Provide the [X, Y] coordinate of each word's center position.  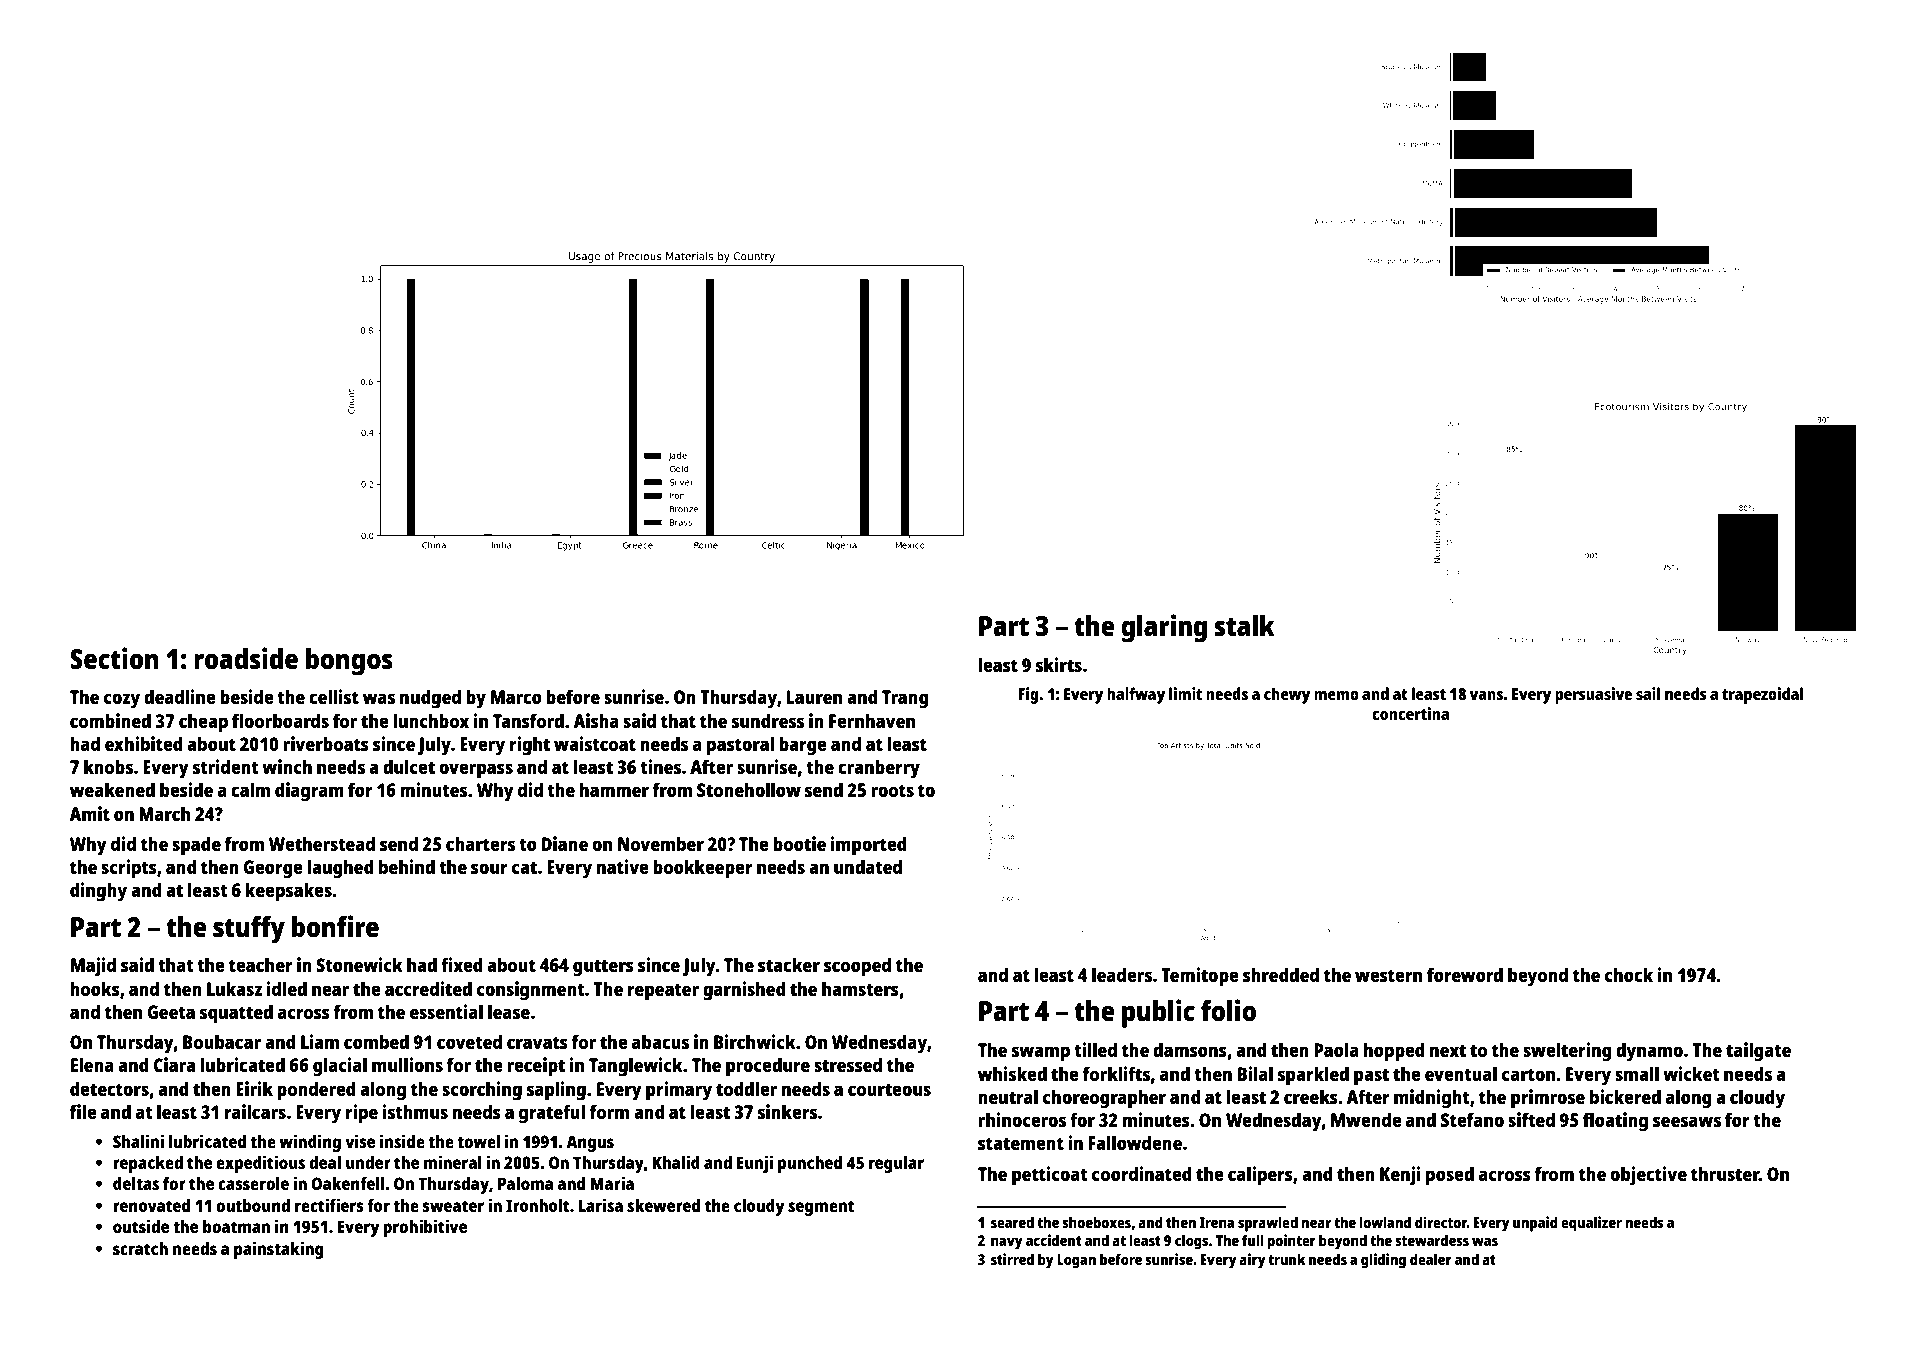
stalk [1245, 625]
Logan [1076, 1261]
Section [114, 658]
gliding [1383, 1261]
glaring [1164, 628]
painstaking [279, 1250]
